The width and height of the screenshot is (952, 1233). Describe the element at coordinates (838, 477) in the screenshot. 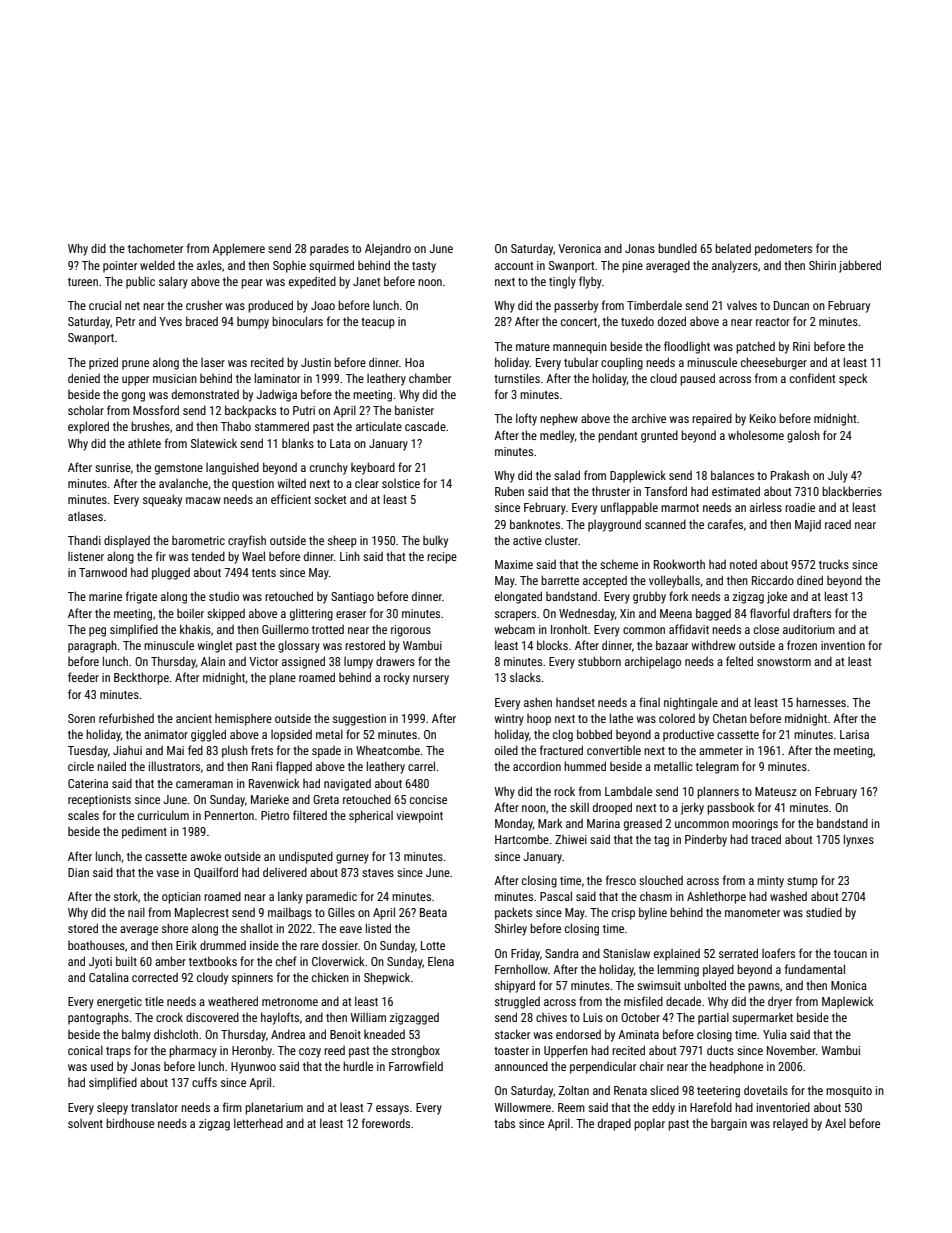

I see `July` at that location.
